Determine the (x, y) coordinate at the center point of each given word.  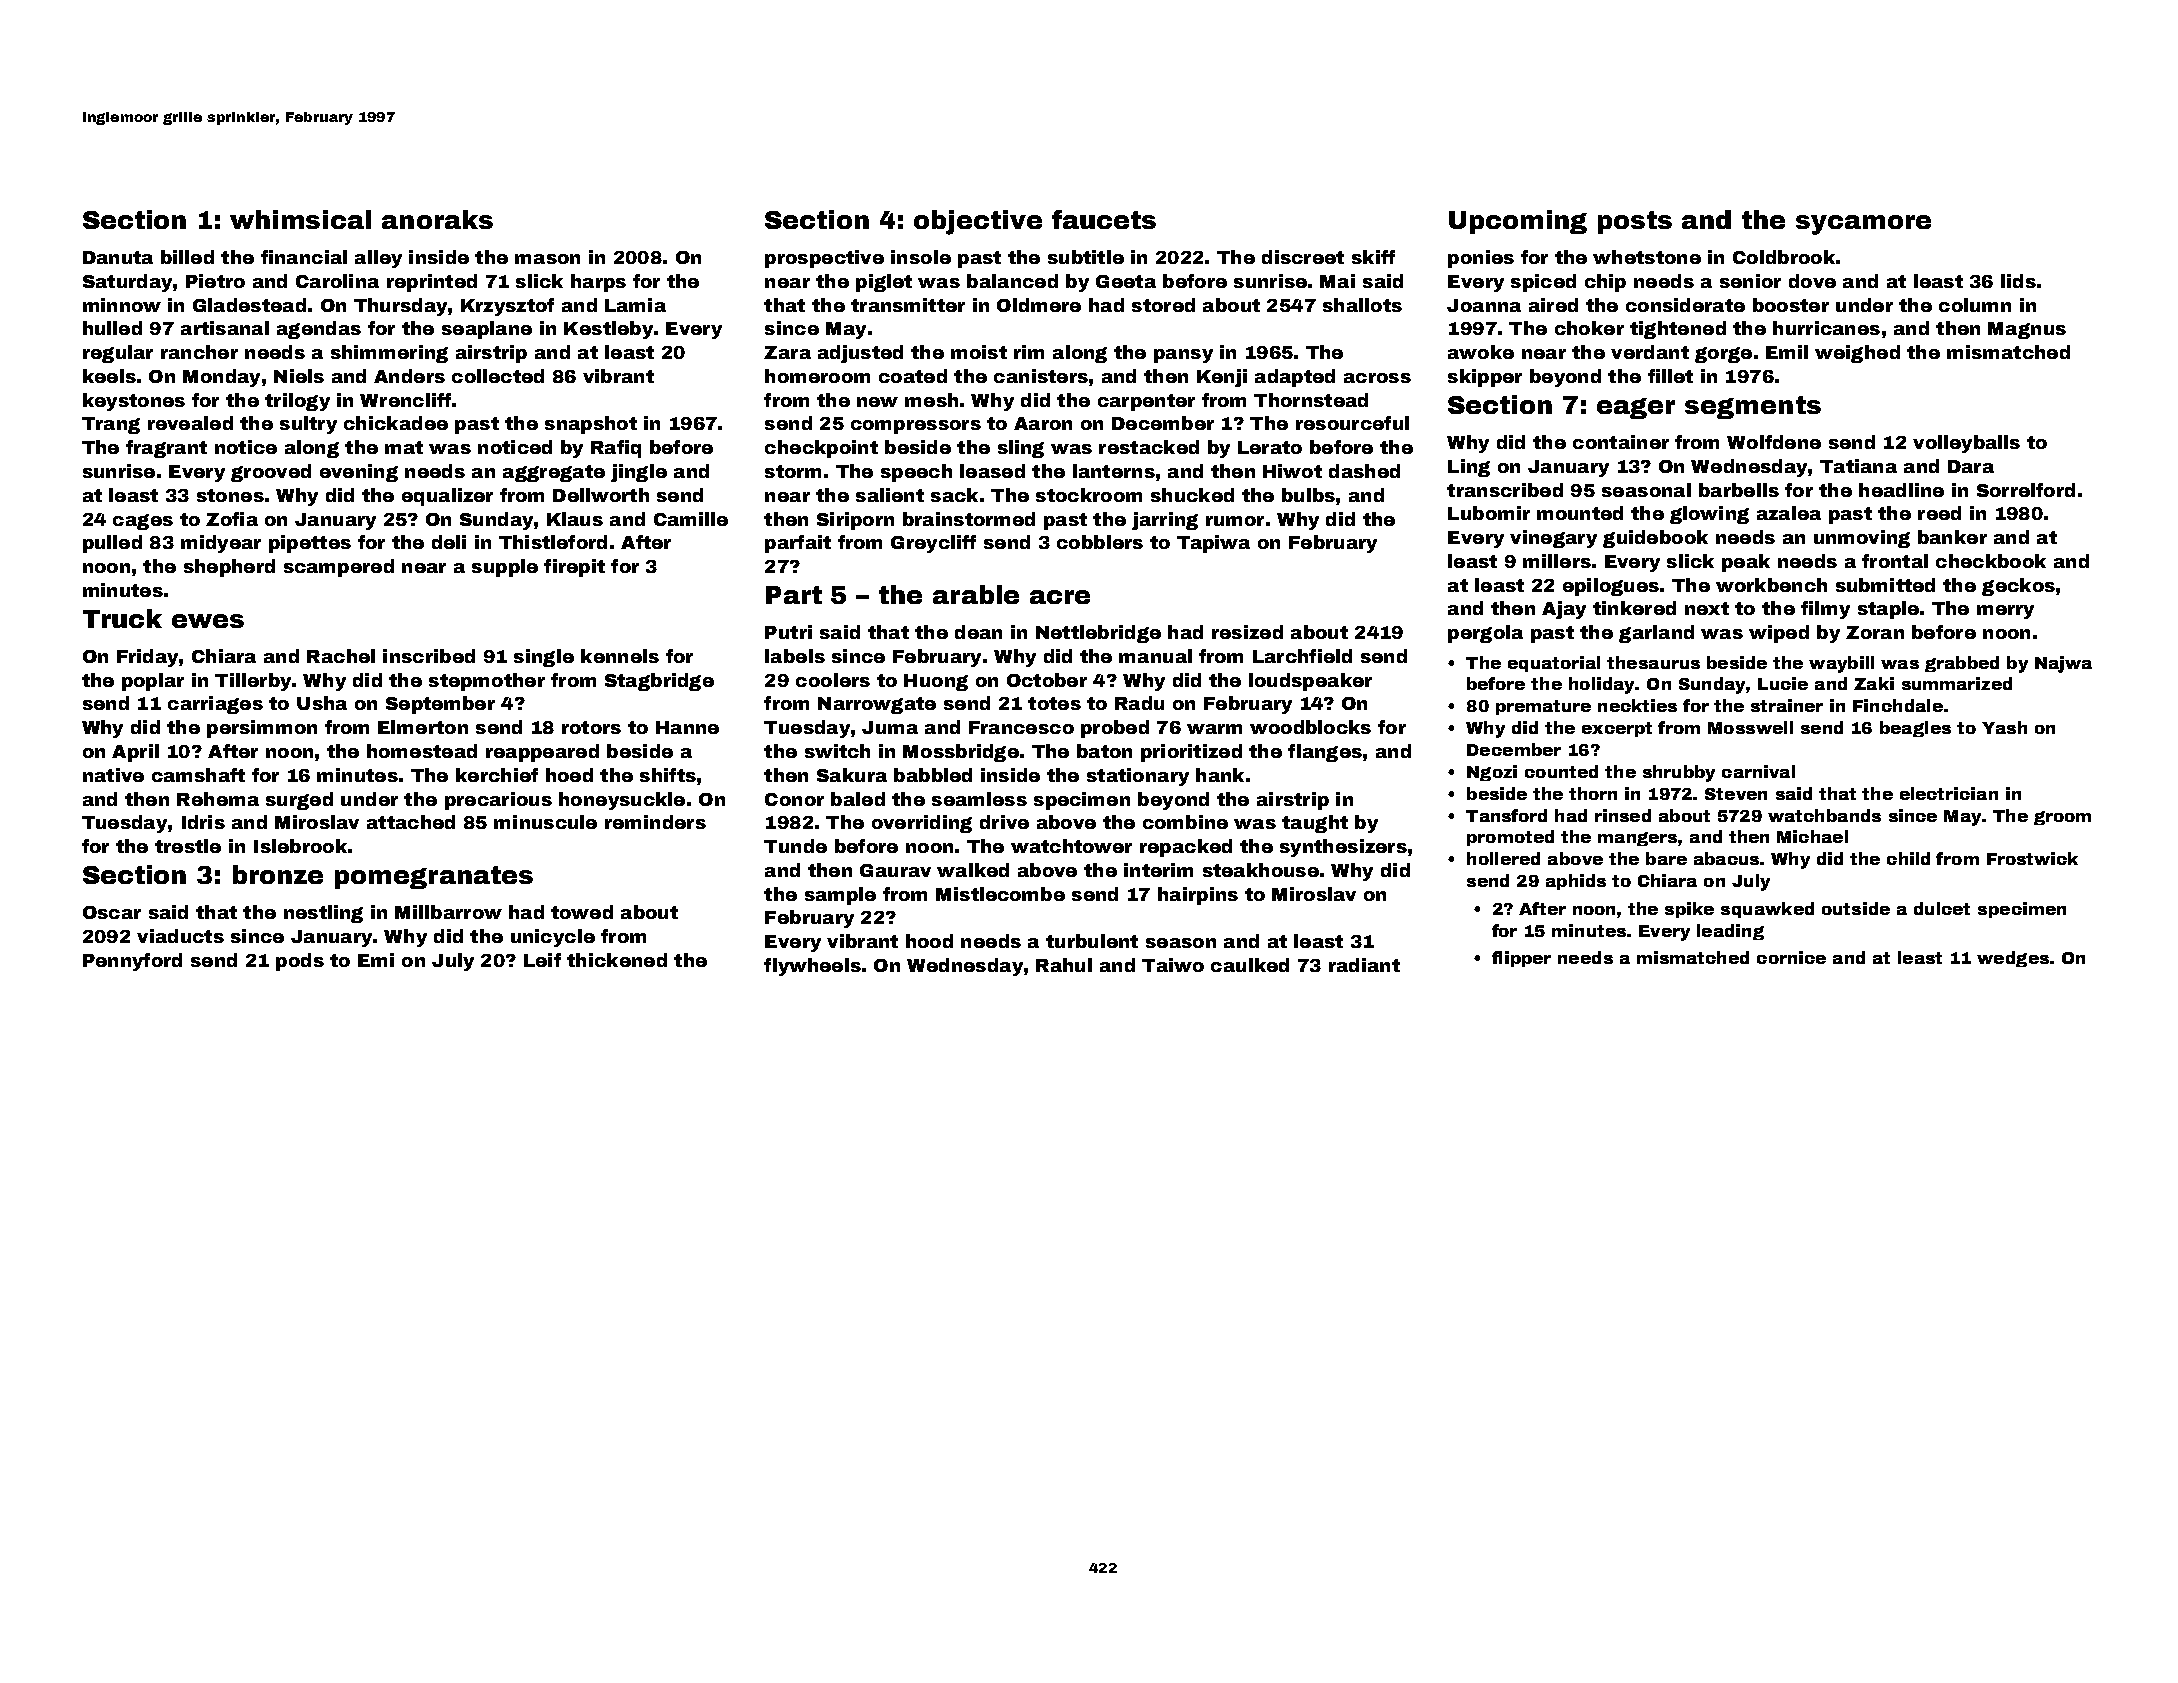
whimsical (300, 219)
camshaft (198, 775)
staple (1888, 610)
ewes (208, 621)
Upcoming (1518, 222)
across (1377, 378)
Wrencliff (405, 400)
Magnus (2027, 330)
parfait (798, 544)
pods (300, 962)
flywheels (812, 967)
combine (1185, 822)
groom (2062, 818)
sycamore (1863, 225)
